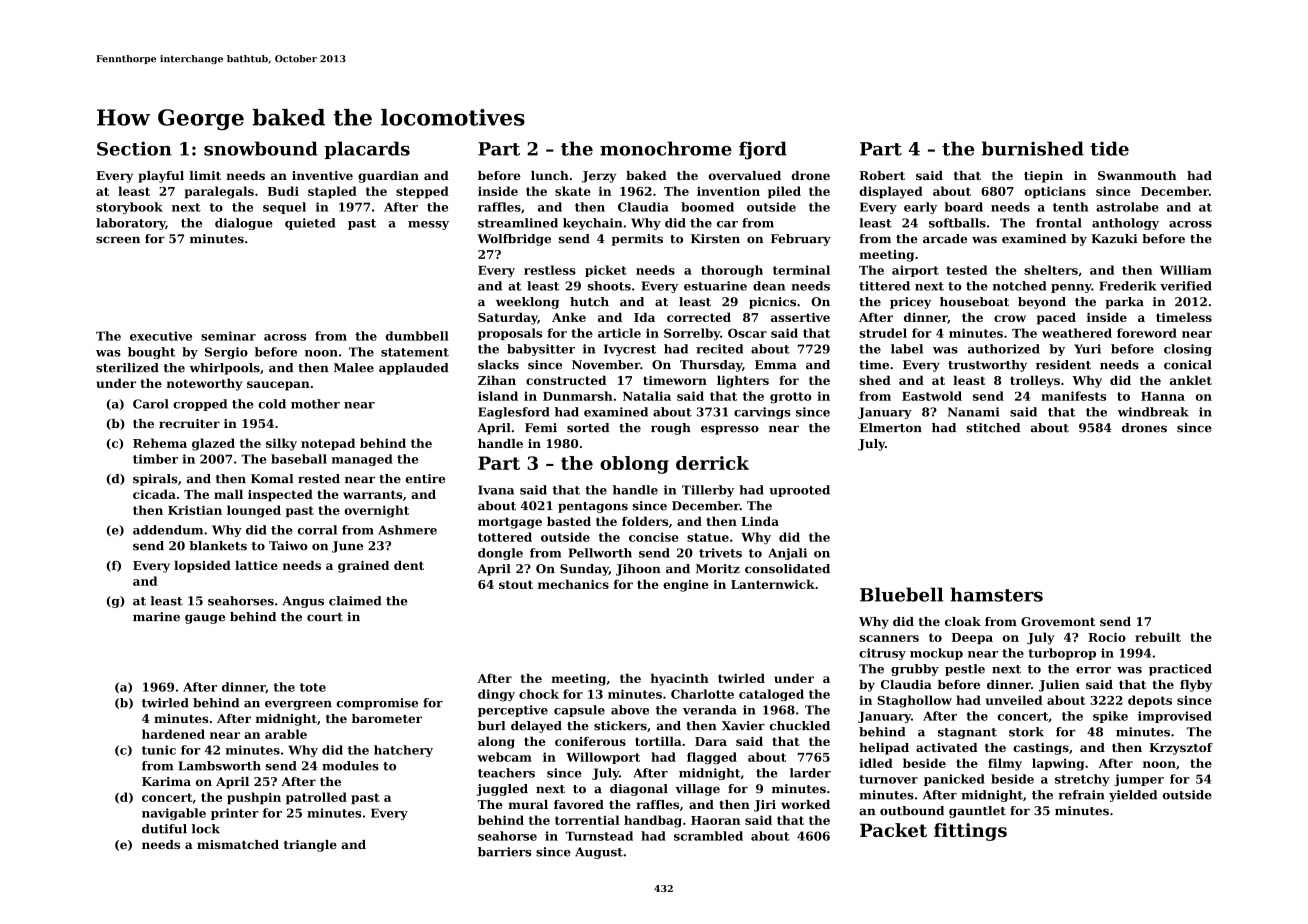 Image resolution: width=1308 pixels, height=924 pixels. I want to click on fittings, so click(970, 832).
